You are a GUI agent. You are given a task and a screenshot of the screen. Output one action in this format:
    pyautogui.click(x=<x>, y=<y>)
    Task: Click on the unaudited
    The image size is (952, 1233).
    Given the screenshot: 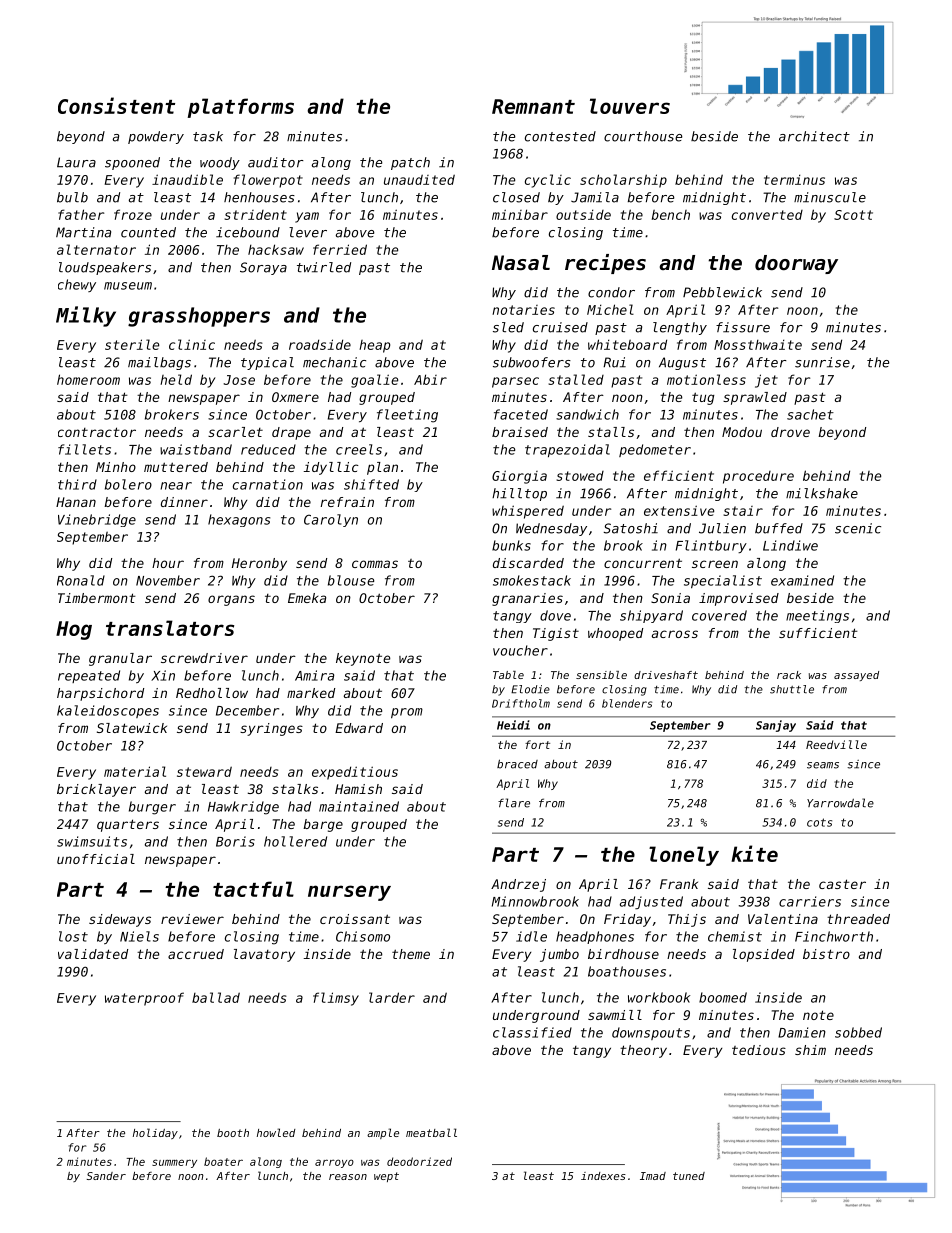 What is the action you would take?
    pyautogui.click(x=419, y=179)
